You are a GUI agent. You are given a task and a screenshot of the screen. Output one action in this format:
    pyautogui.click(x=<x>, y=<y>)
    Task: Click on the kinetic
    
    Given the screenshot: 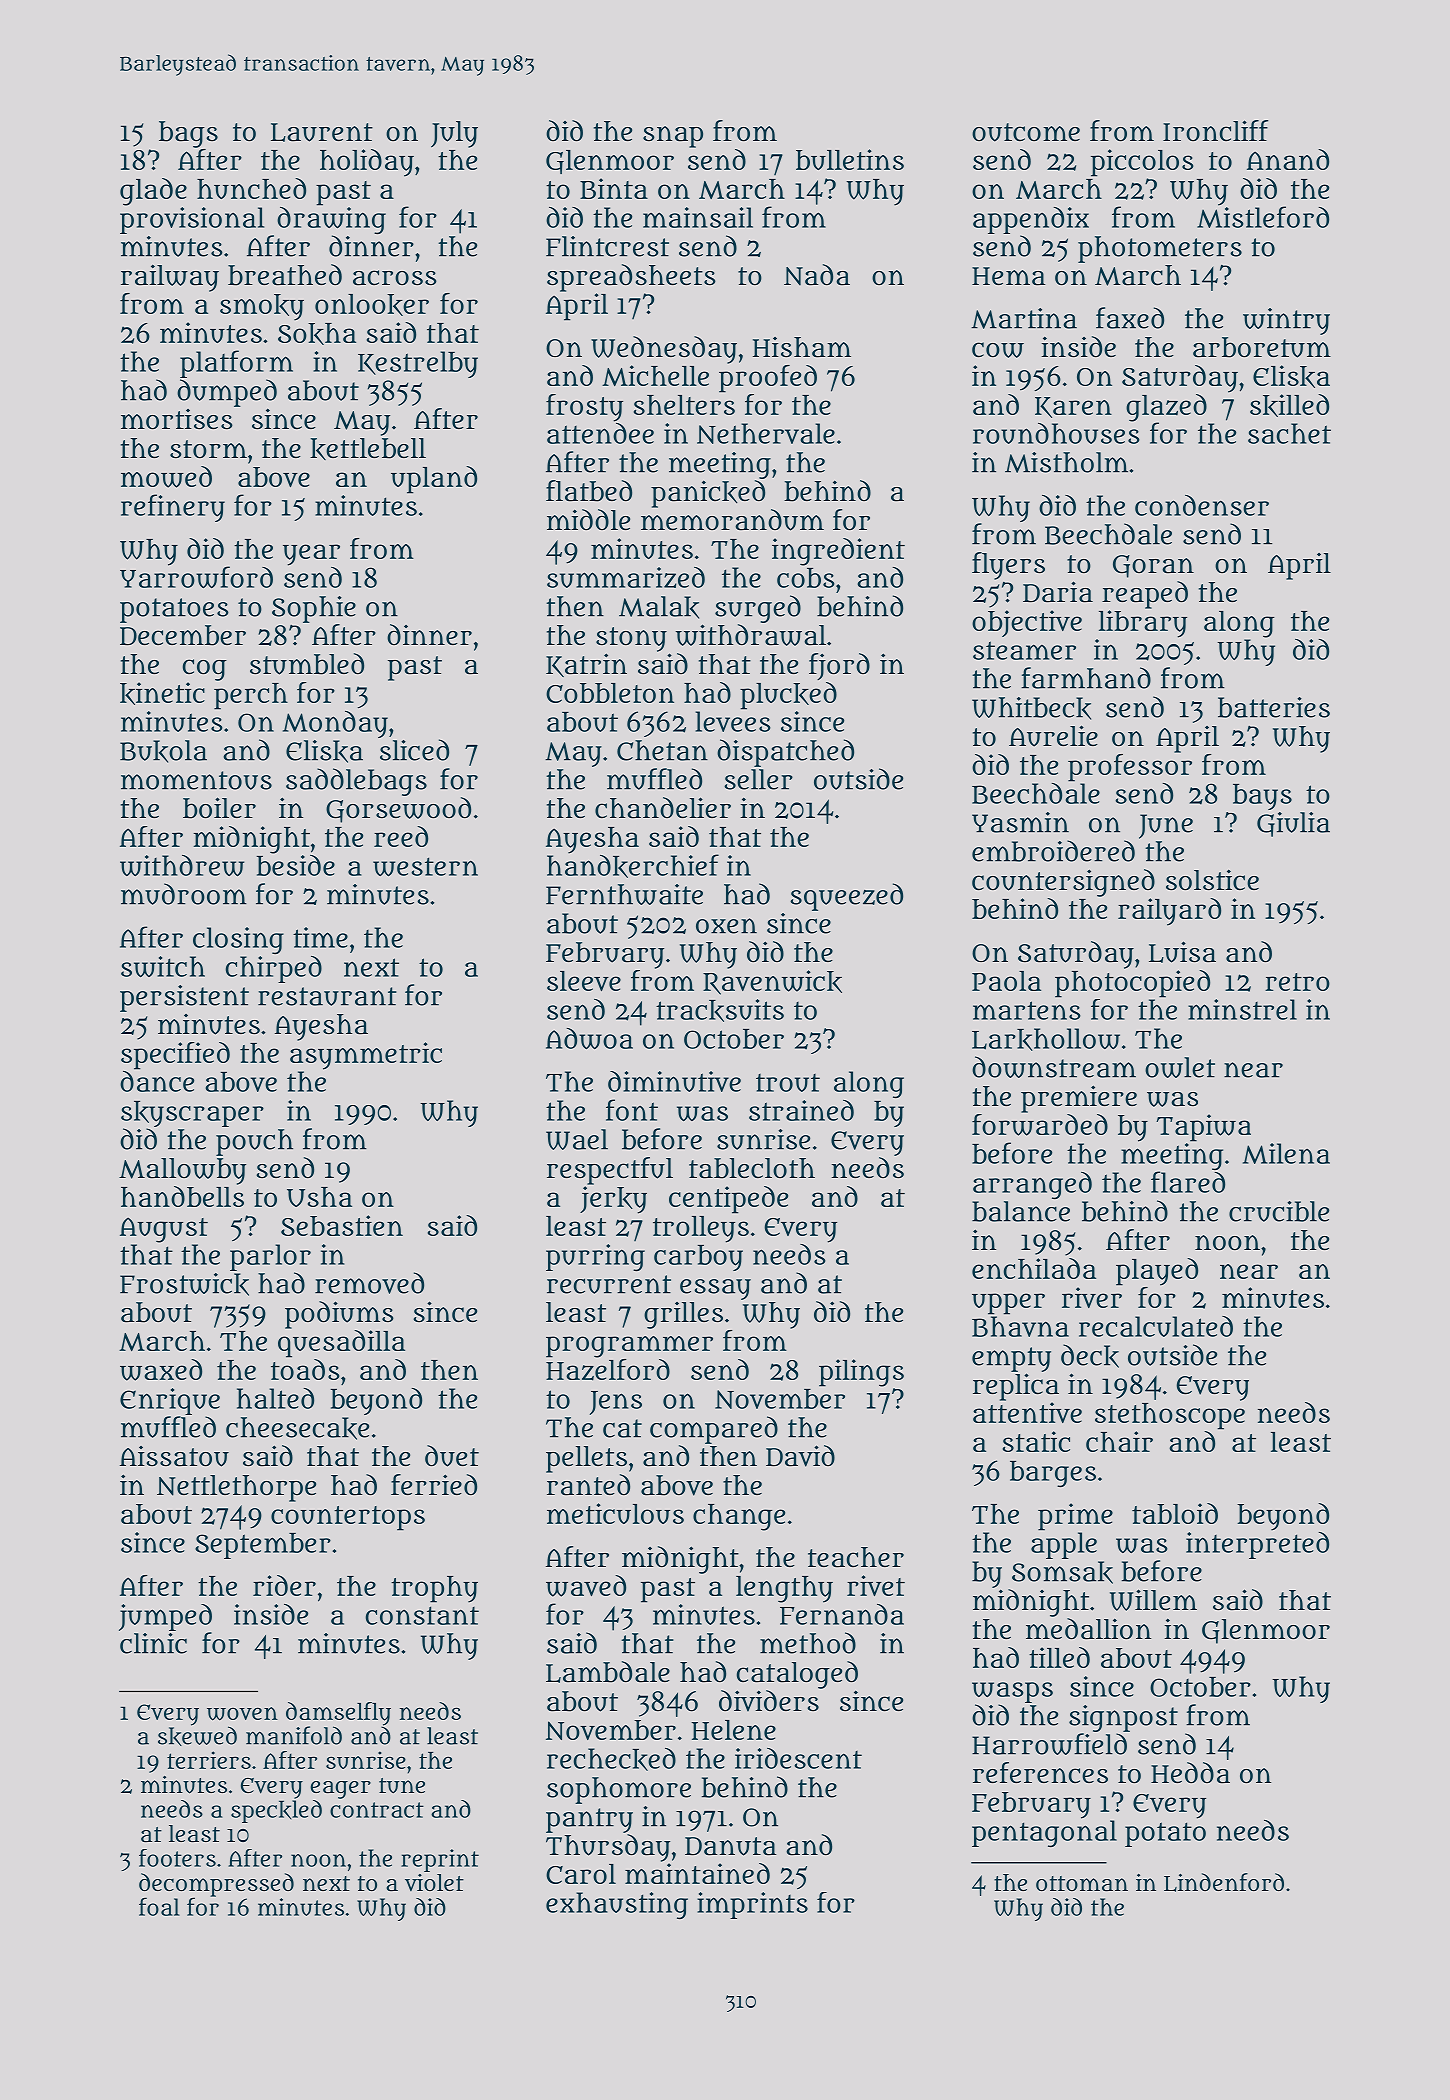 What is the action you would take?
    pyautogui.click(x=162, y=693)
